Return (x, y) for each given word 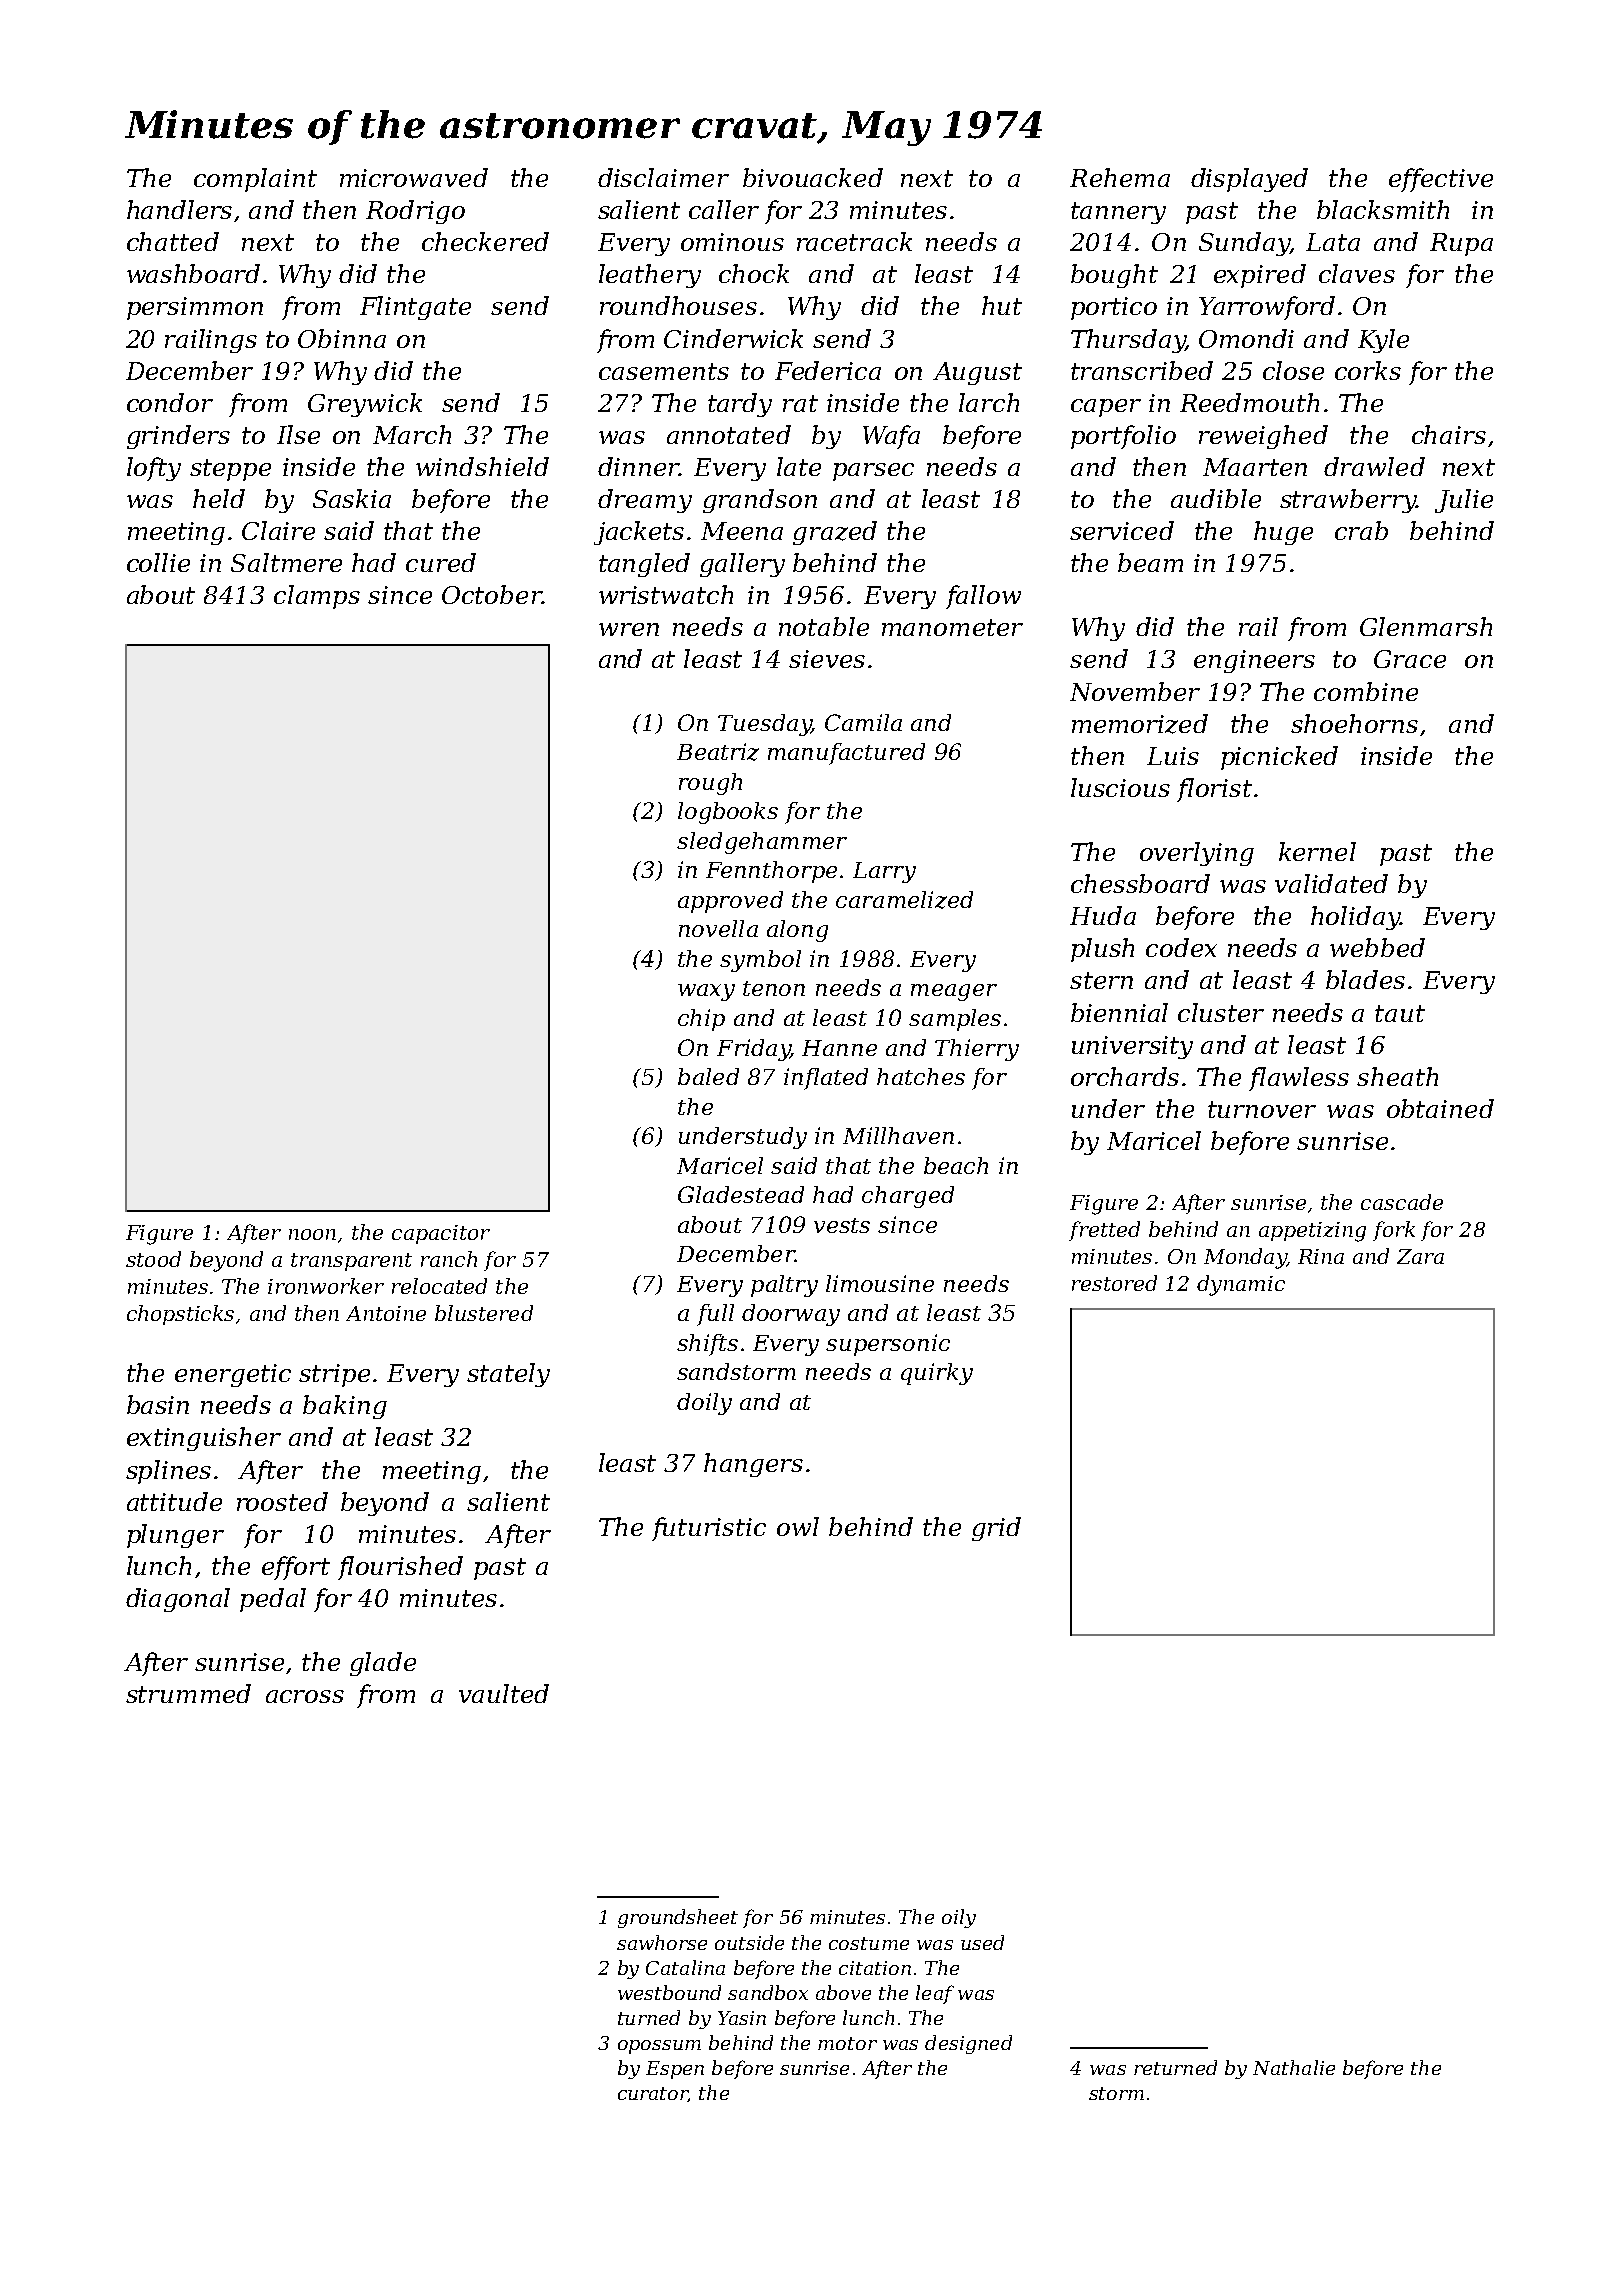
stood (153, 1259)
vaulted (504, 1693)
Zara (1420, 1256)
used (982, 1942)
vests (842, 1225)
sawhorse (662, 1942)
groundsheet (678, 1918)
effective (1441, 180)
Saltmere (286, 562)
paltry (784, 1286)
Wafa (891, 437)
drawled (1374, 466)
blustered (484, 1313)
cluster (1221, 1012)
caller (724, 209)
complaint (255, 180)
